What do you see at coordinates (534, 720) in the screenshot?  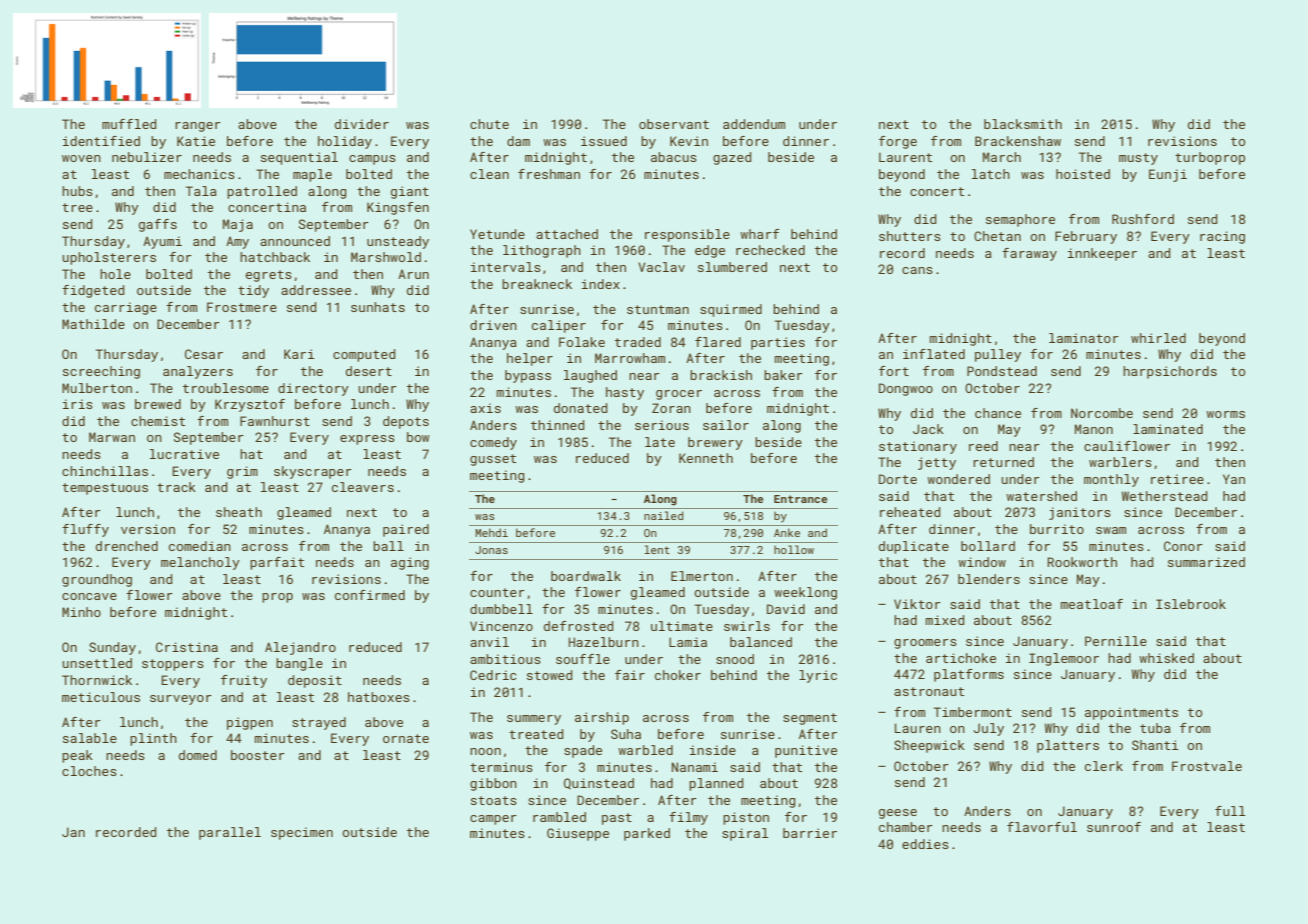 I see `summery` at bounding box center [534, 720].
